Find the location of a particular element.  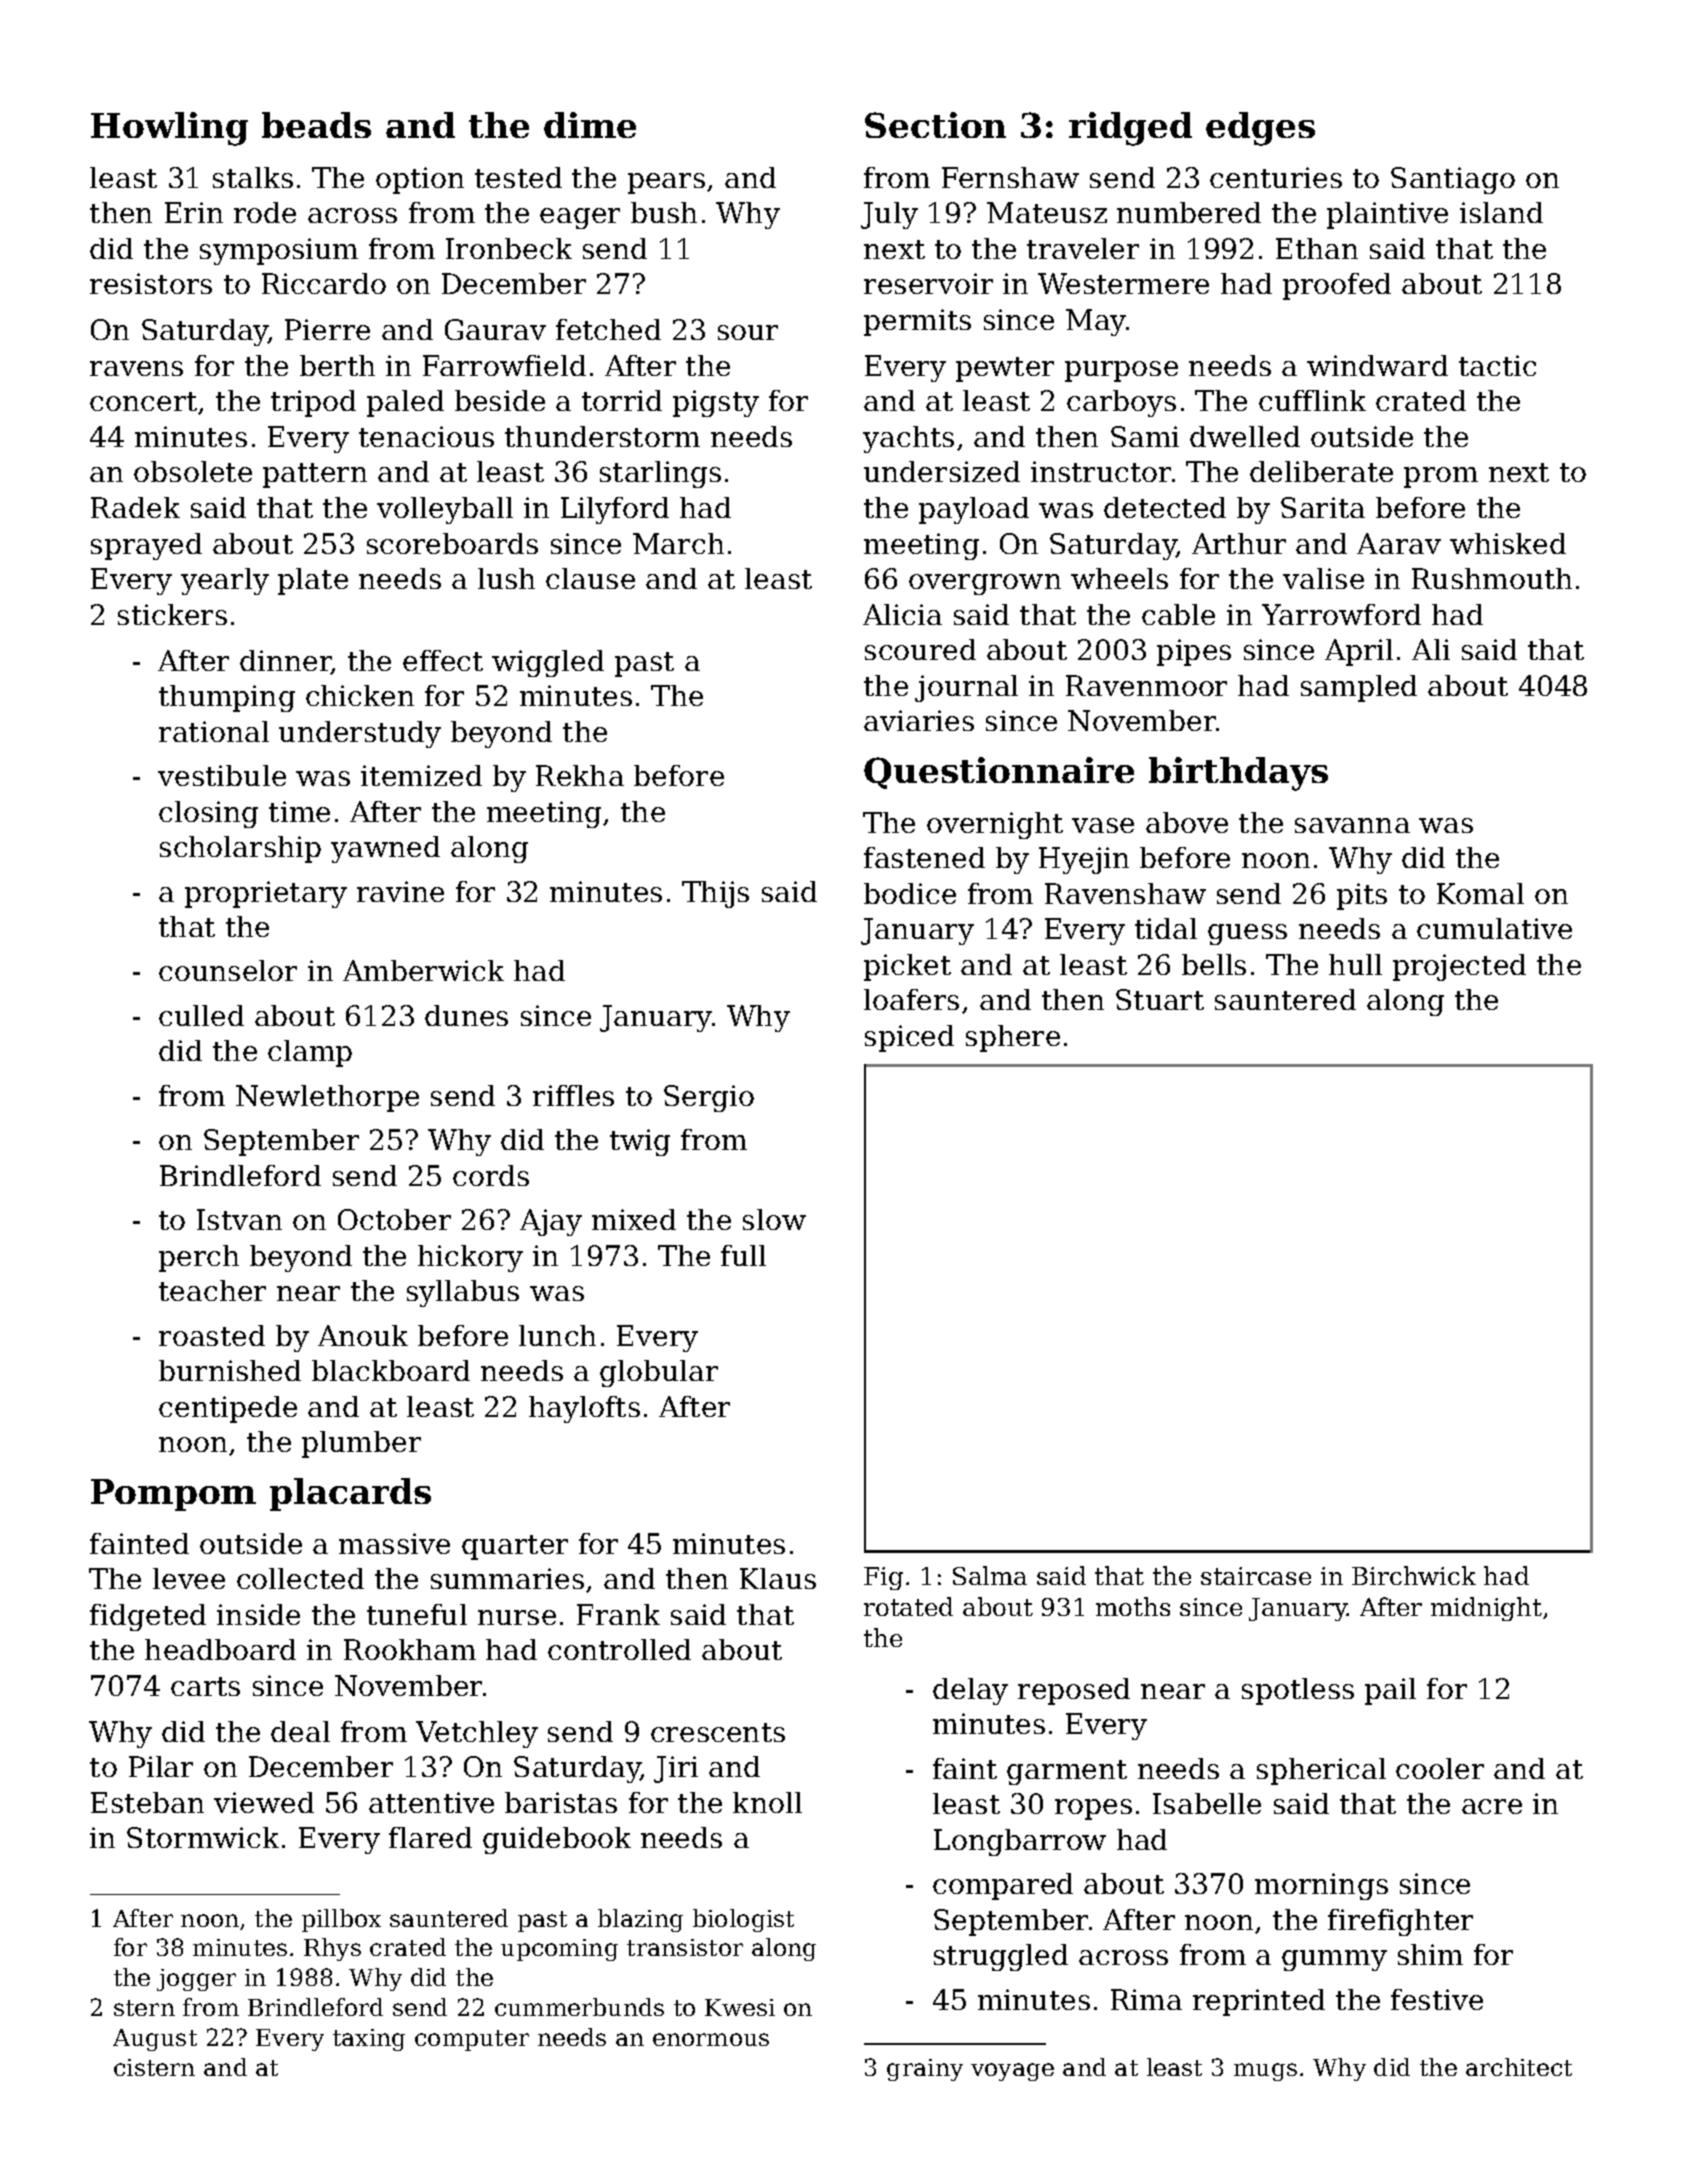

Howling is located at coordinates (169, 129).
